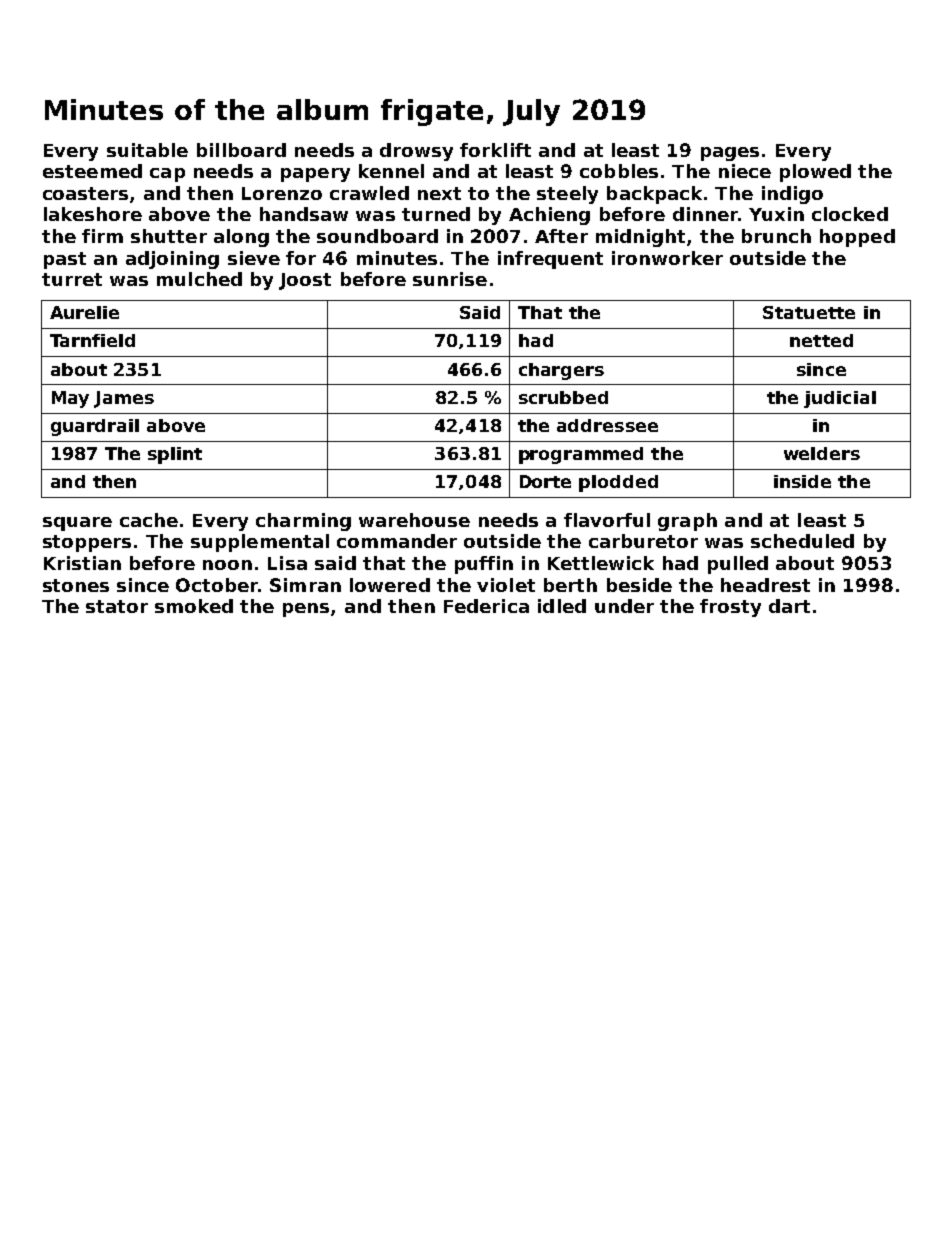 Image resolution: width=952 pixels, height=1233 pixels. Describe the element at coordinates (550, 260) in the document. I see `infrequent` at that location.
